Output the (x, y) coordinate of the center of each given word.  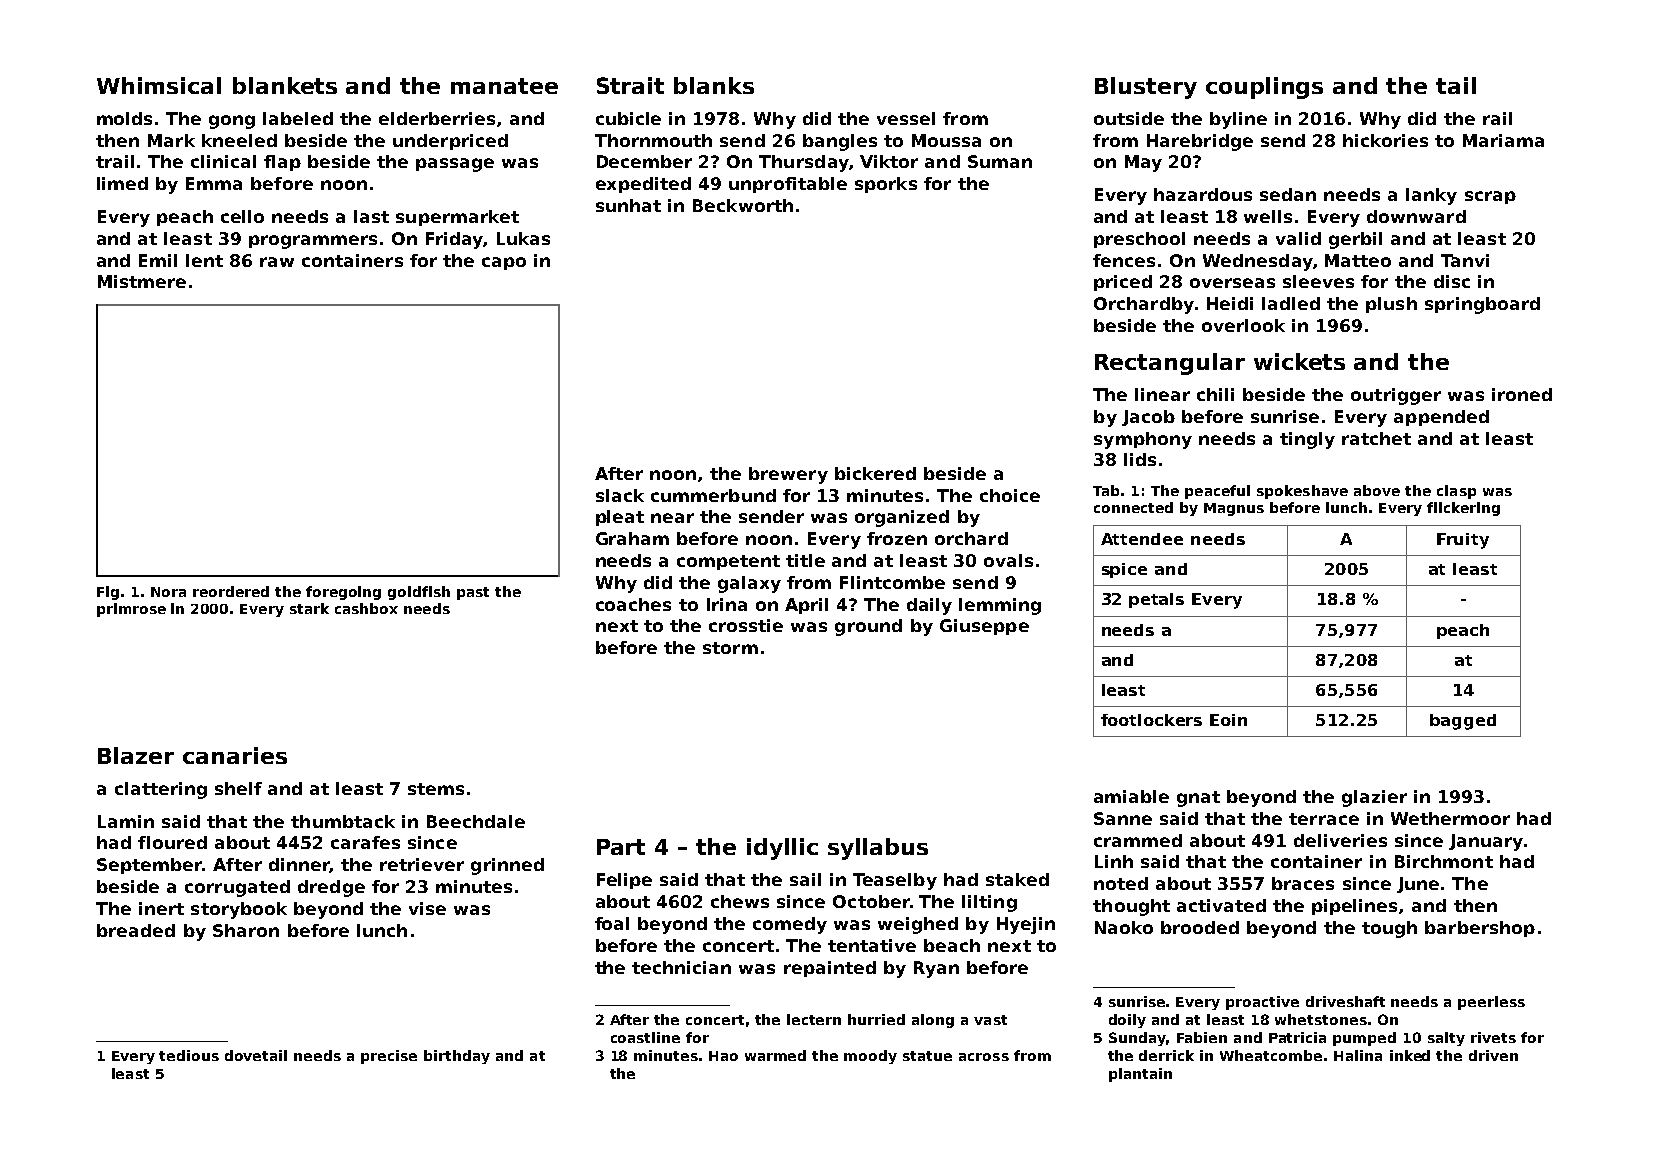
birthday (457, 1057)
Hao (723, 1056)
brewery (788, 475)
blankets (285, 85)
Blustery (1146, 88)
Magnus (1234, 509)
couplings (1264, 88)
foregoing (343, 593)
